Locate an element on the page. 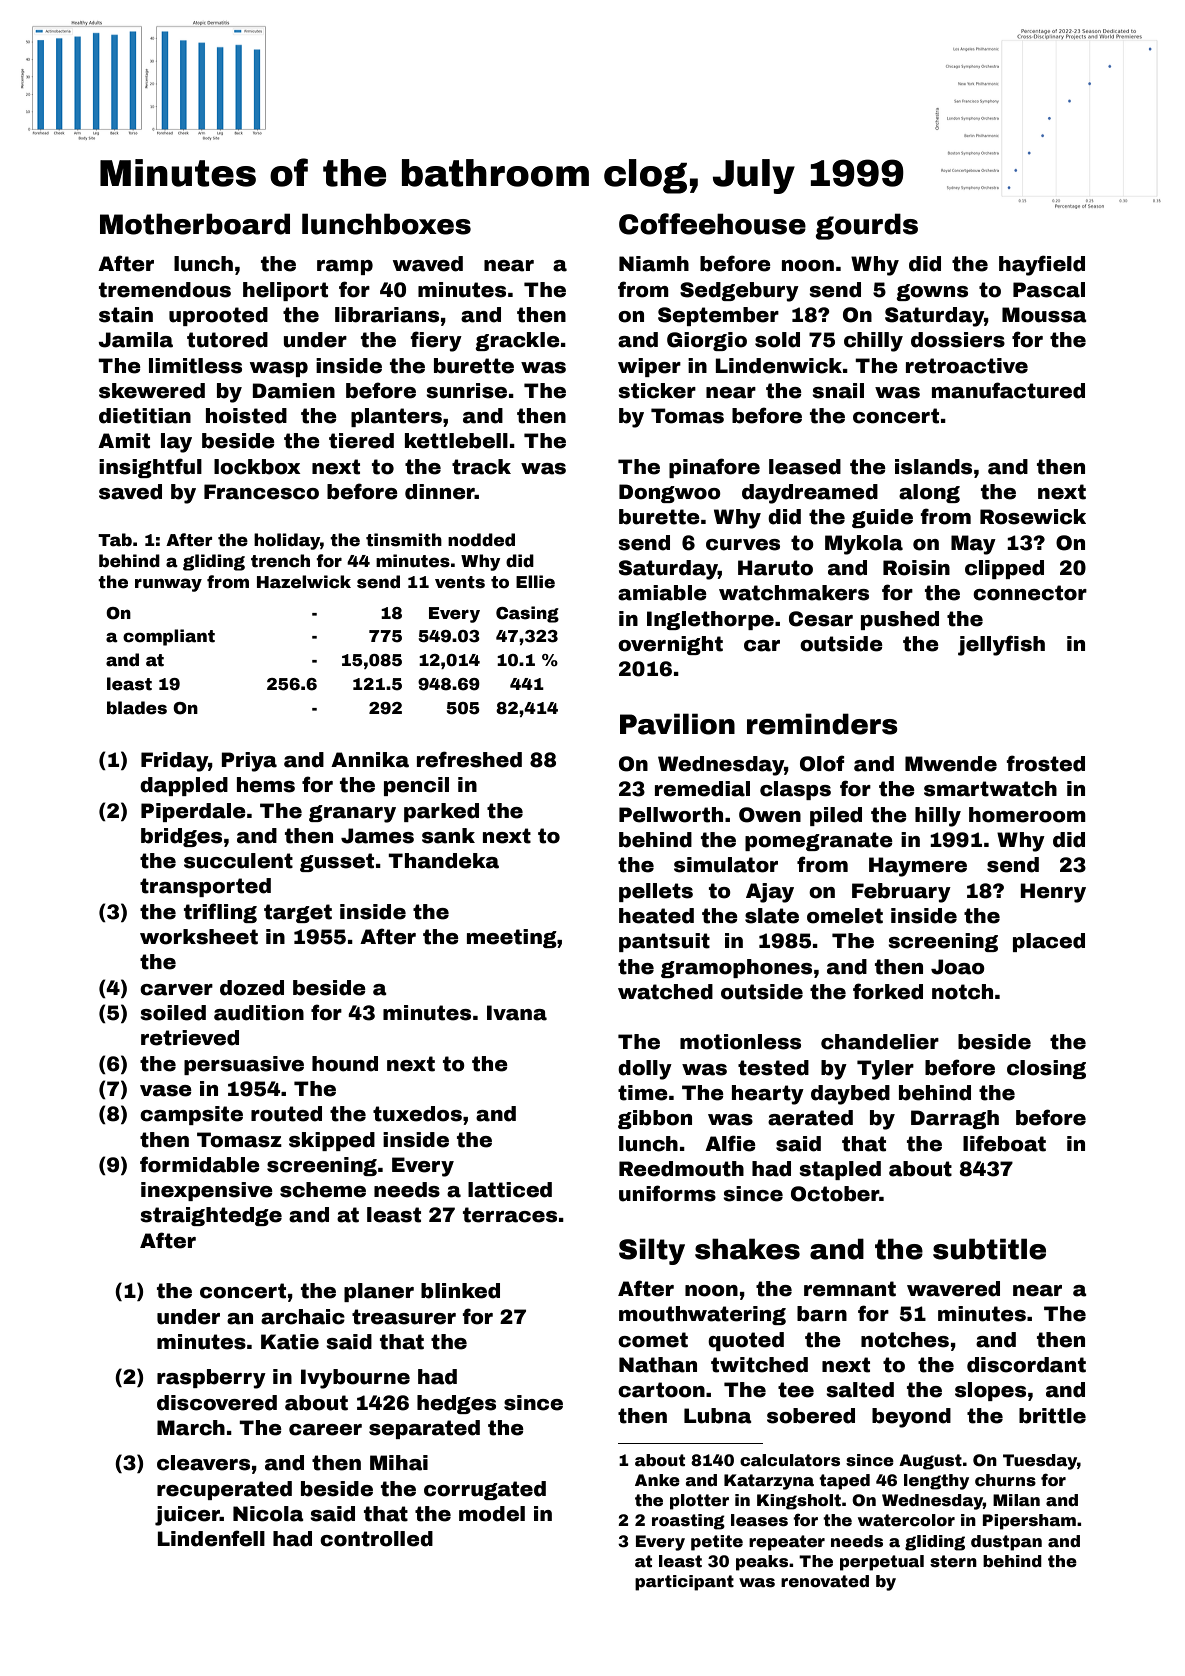 This image has width=1185, height=1676. participant is located at coordinates (684, 1583).
